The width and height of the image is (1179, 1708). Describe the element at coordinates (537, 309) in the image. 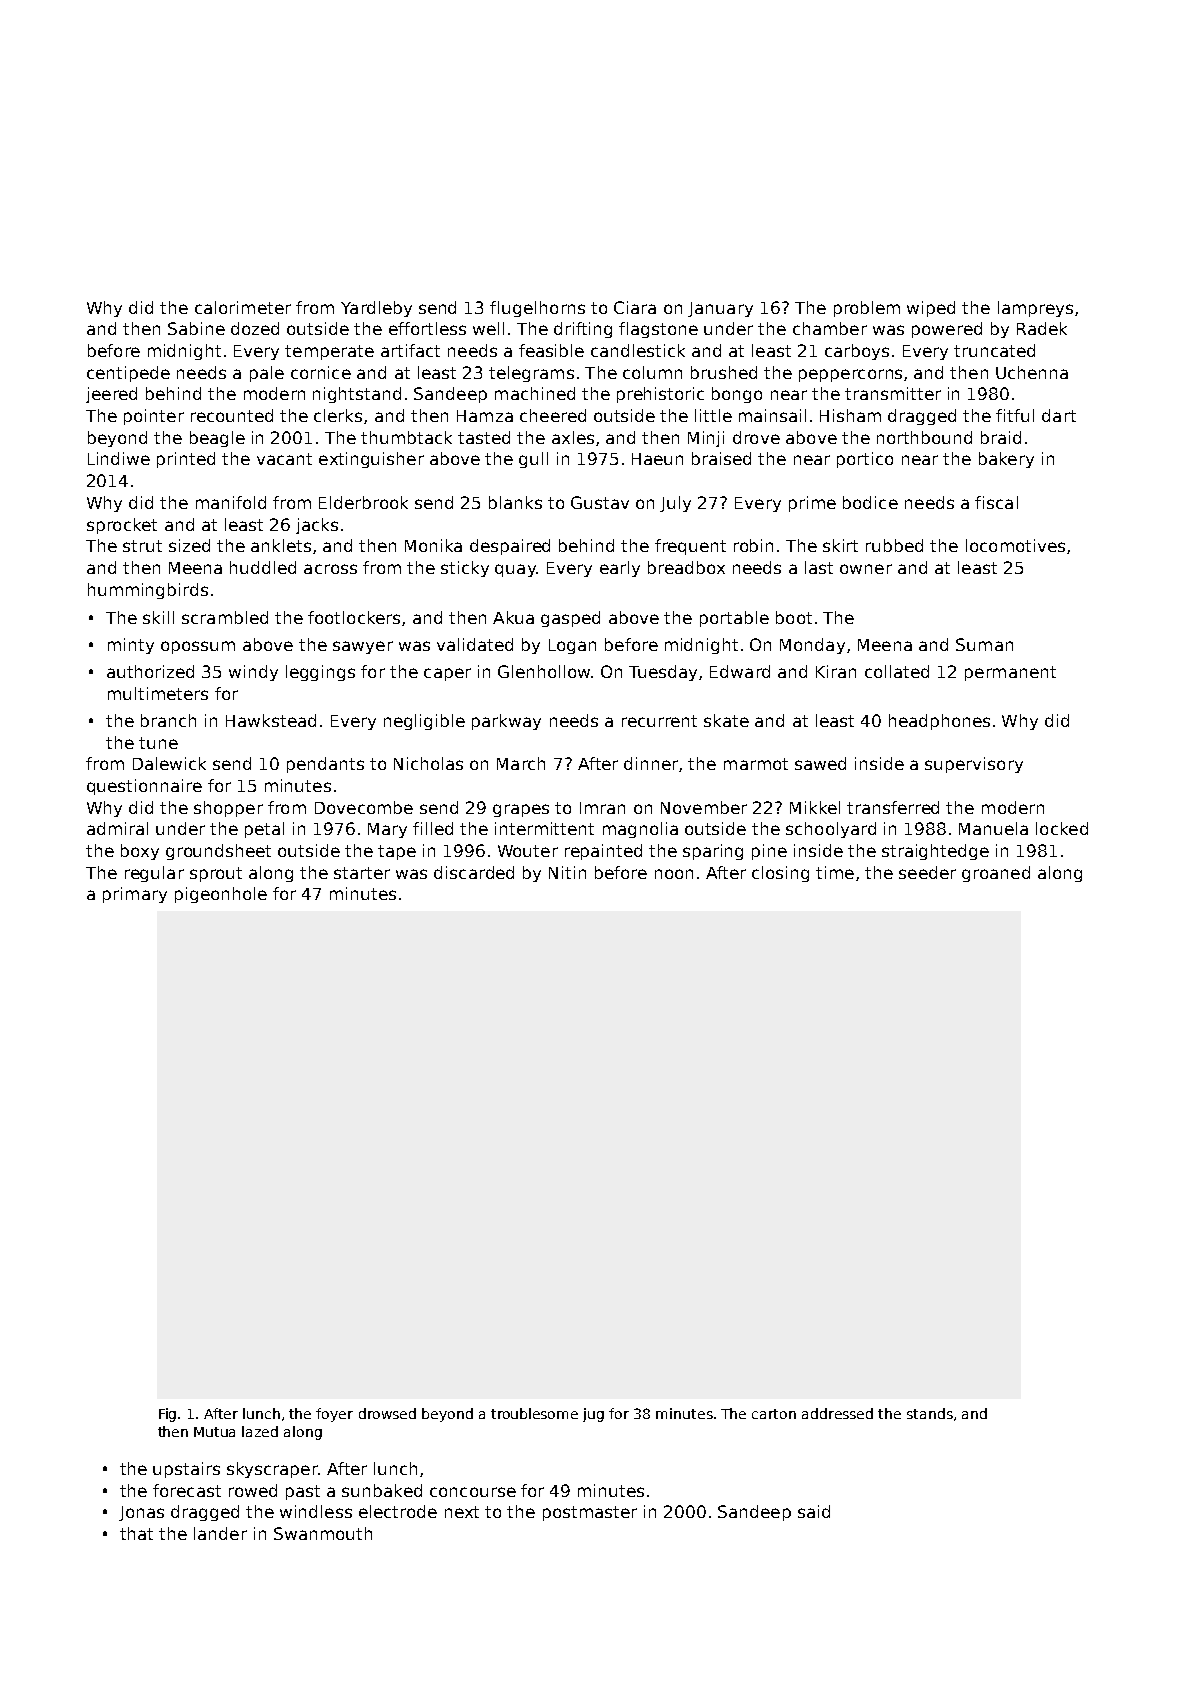

I see `flugelhorns` at that location.
